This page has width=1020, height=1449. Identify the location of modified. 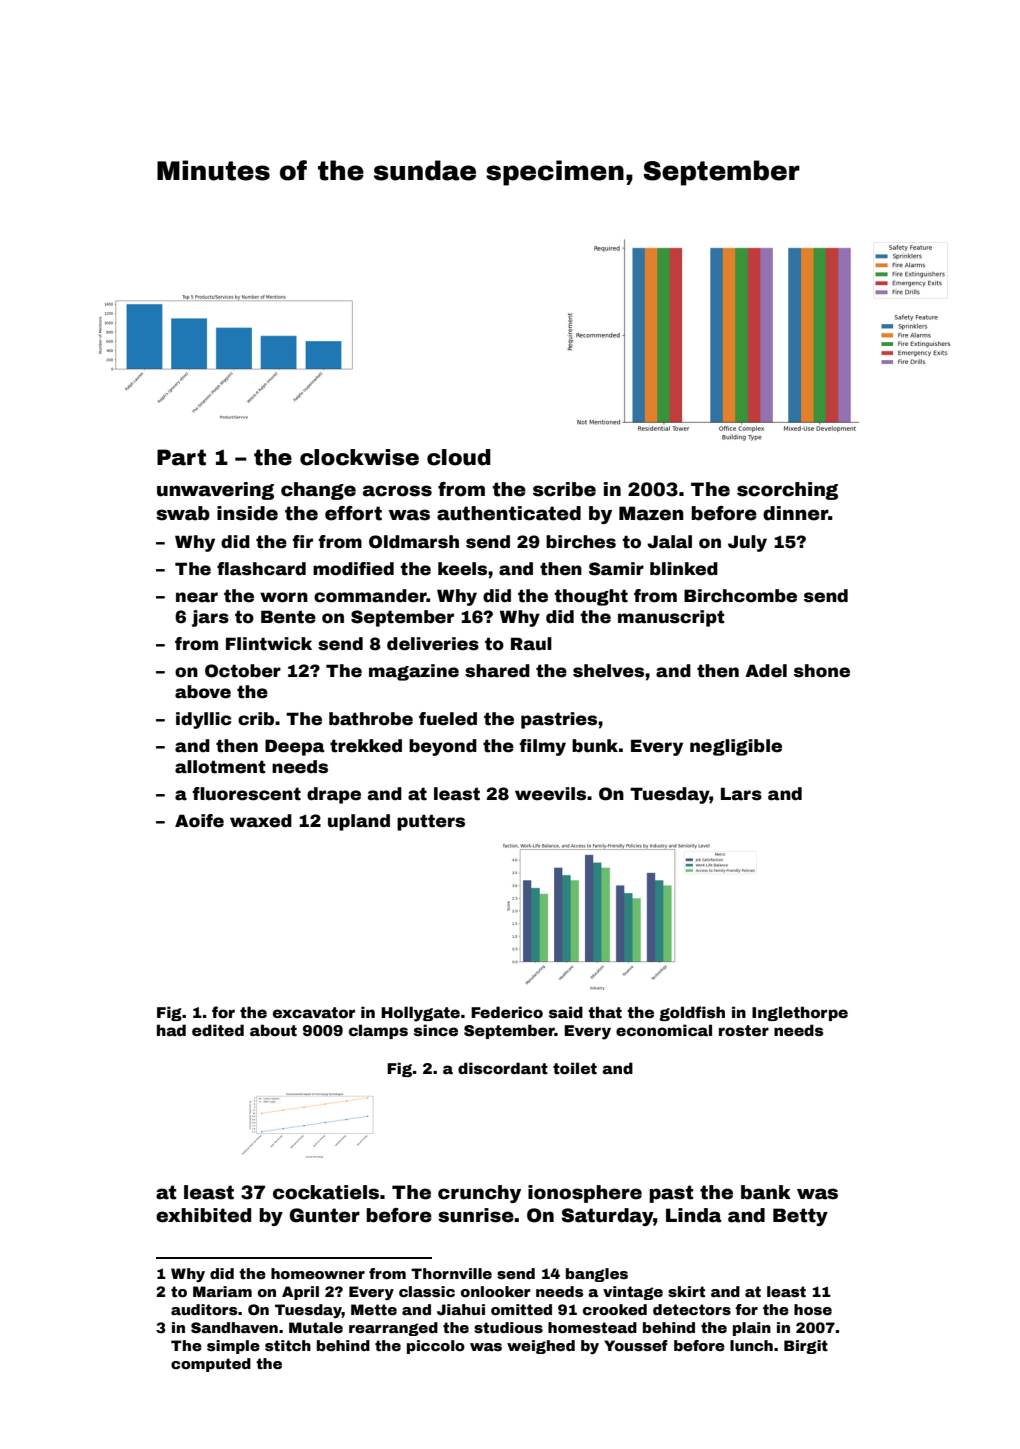
(353, 569).
